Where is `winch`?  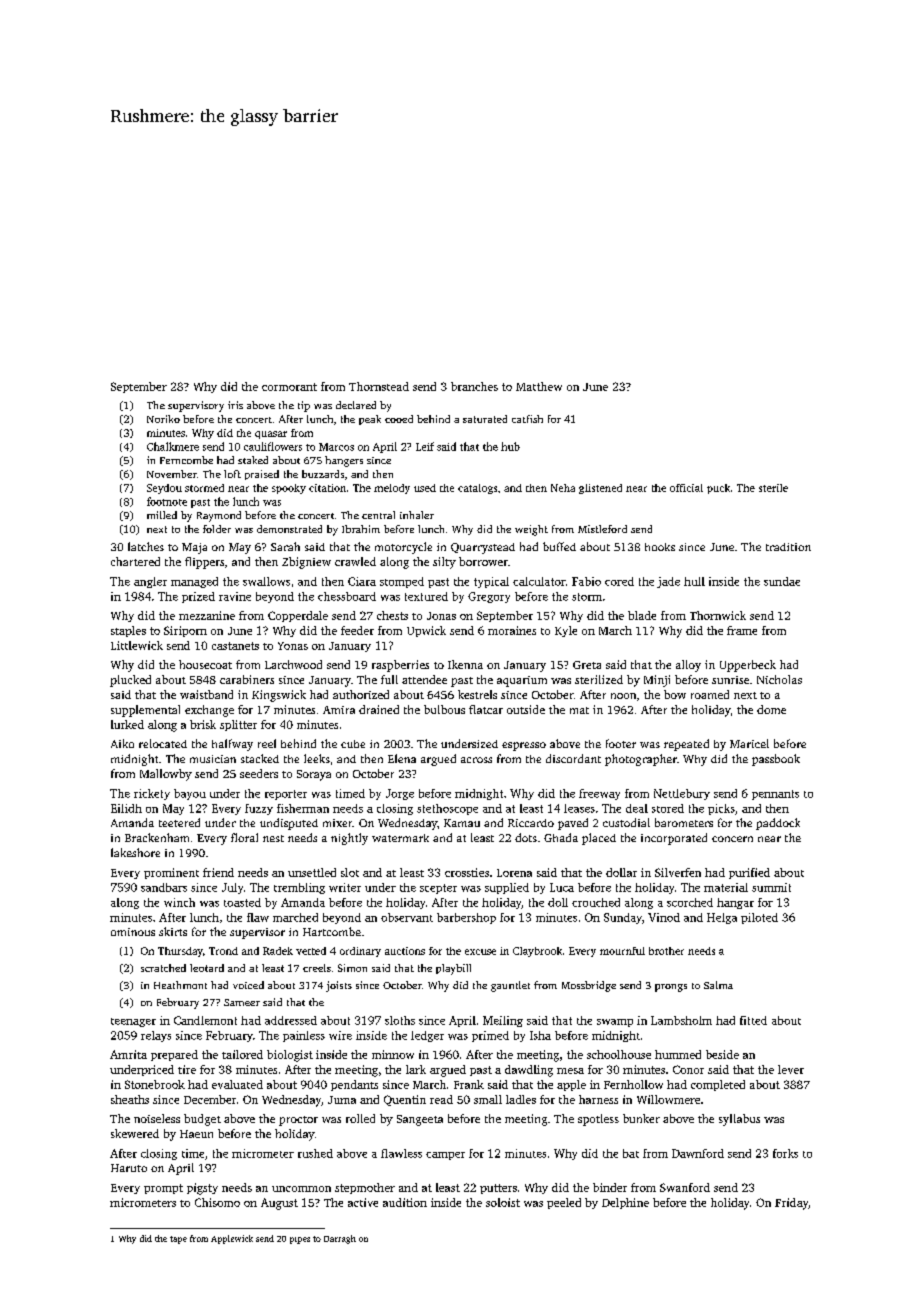
winch is located at coordinates (179, 902).
